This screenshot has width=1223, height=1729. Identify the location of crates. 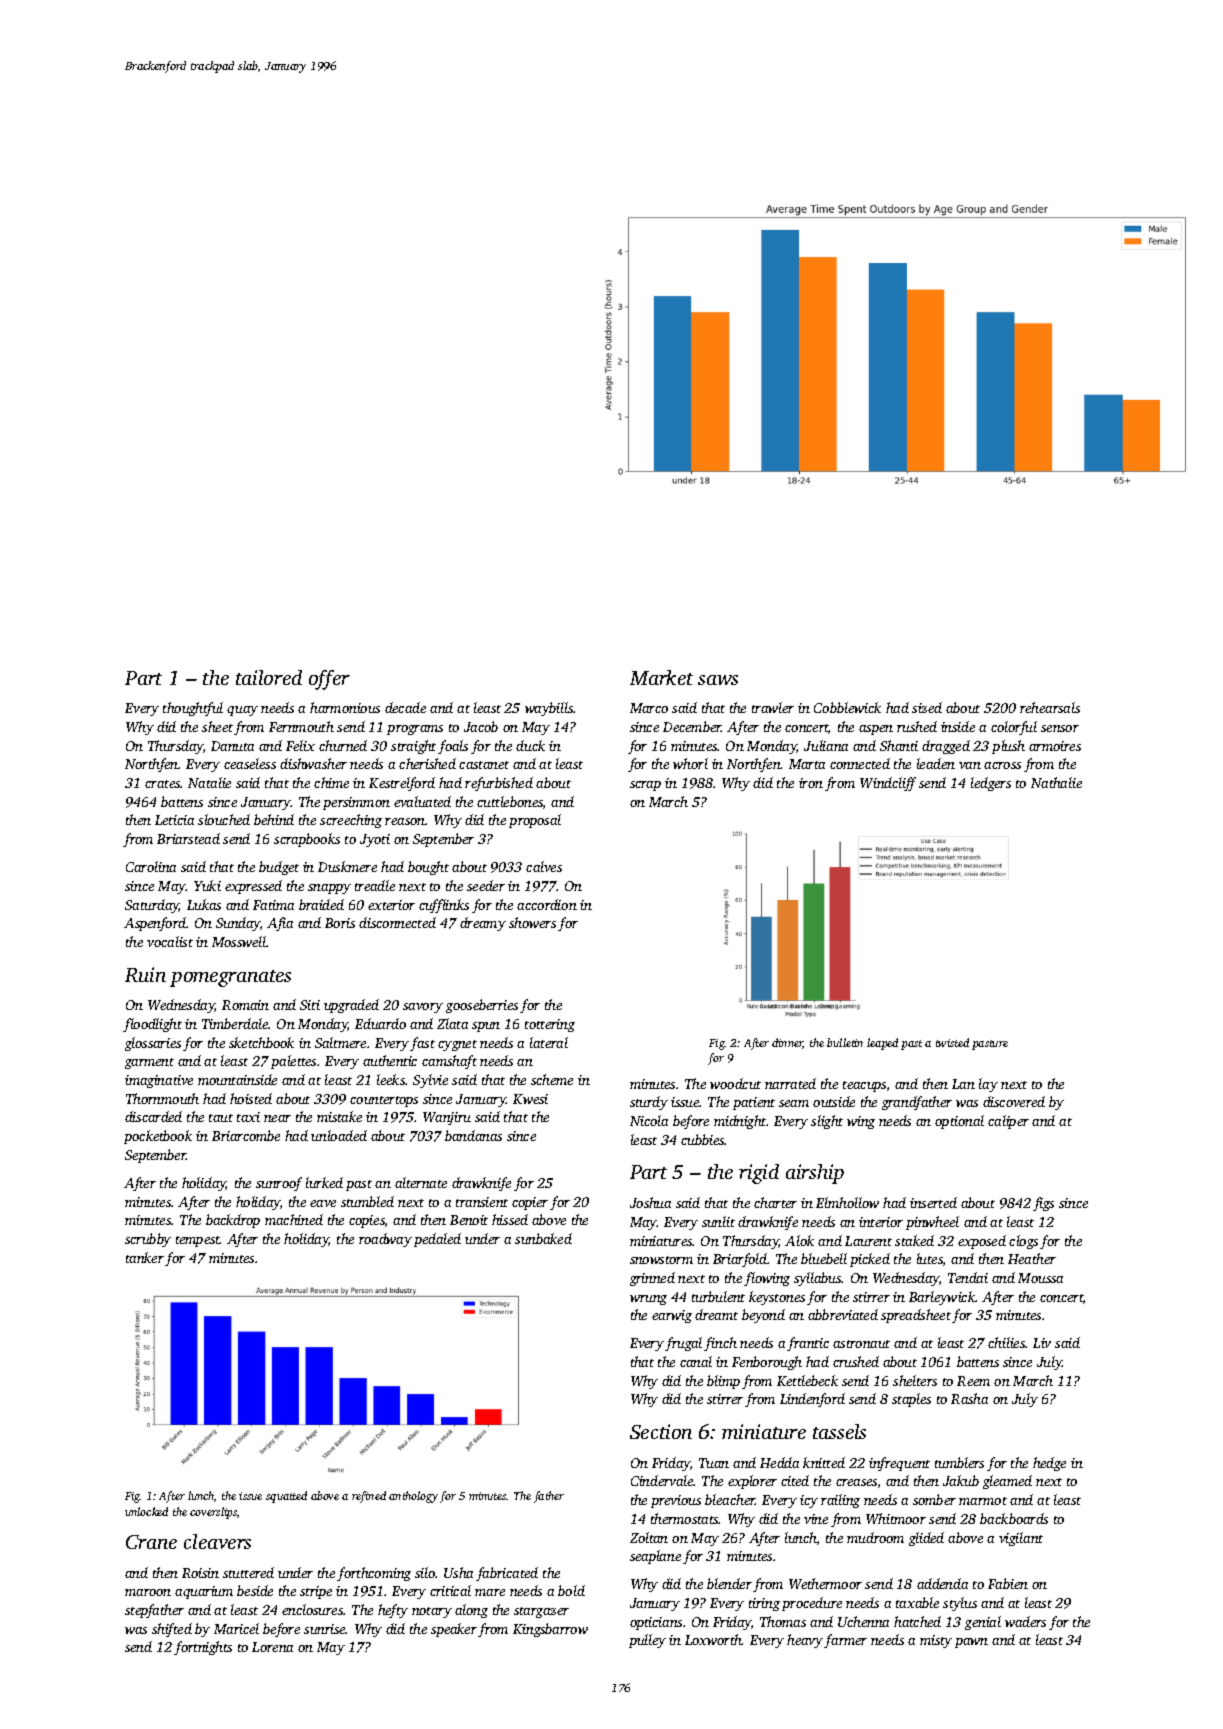
(163, 784).
